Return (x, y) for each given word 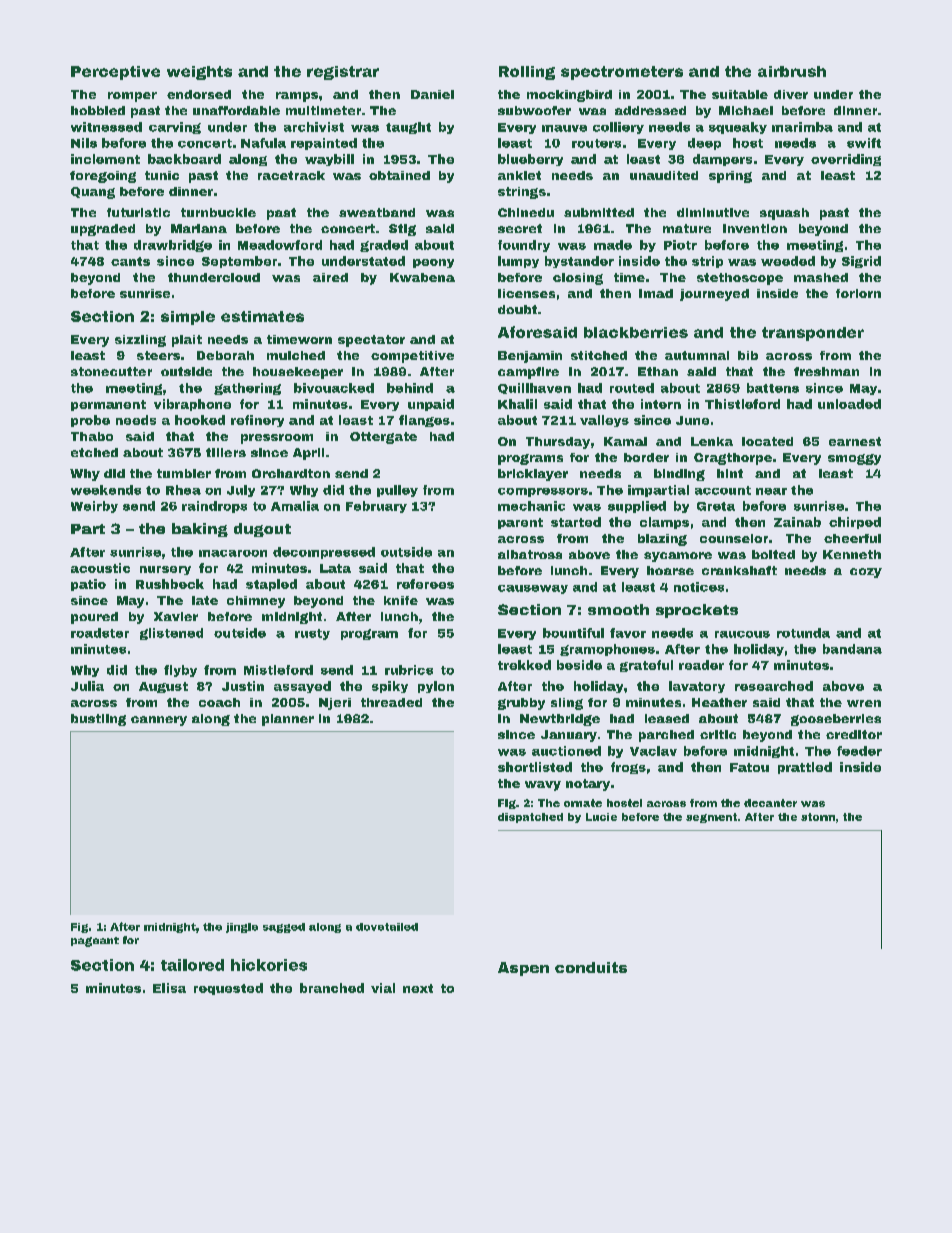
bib (748, 355)
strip (707, 262)
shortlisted (535, 767)
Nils (84, 143)
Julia (87, 686)
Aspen (523, 969)
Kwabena (422, 277)
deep (704, 144)
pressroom (277, 439)
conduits (591, 967)
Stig (402, 230)
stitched (599, 355)
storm (818, 817)
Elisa (169, 988)
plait (187, 341)
